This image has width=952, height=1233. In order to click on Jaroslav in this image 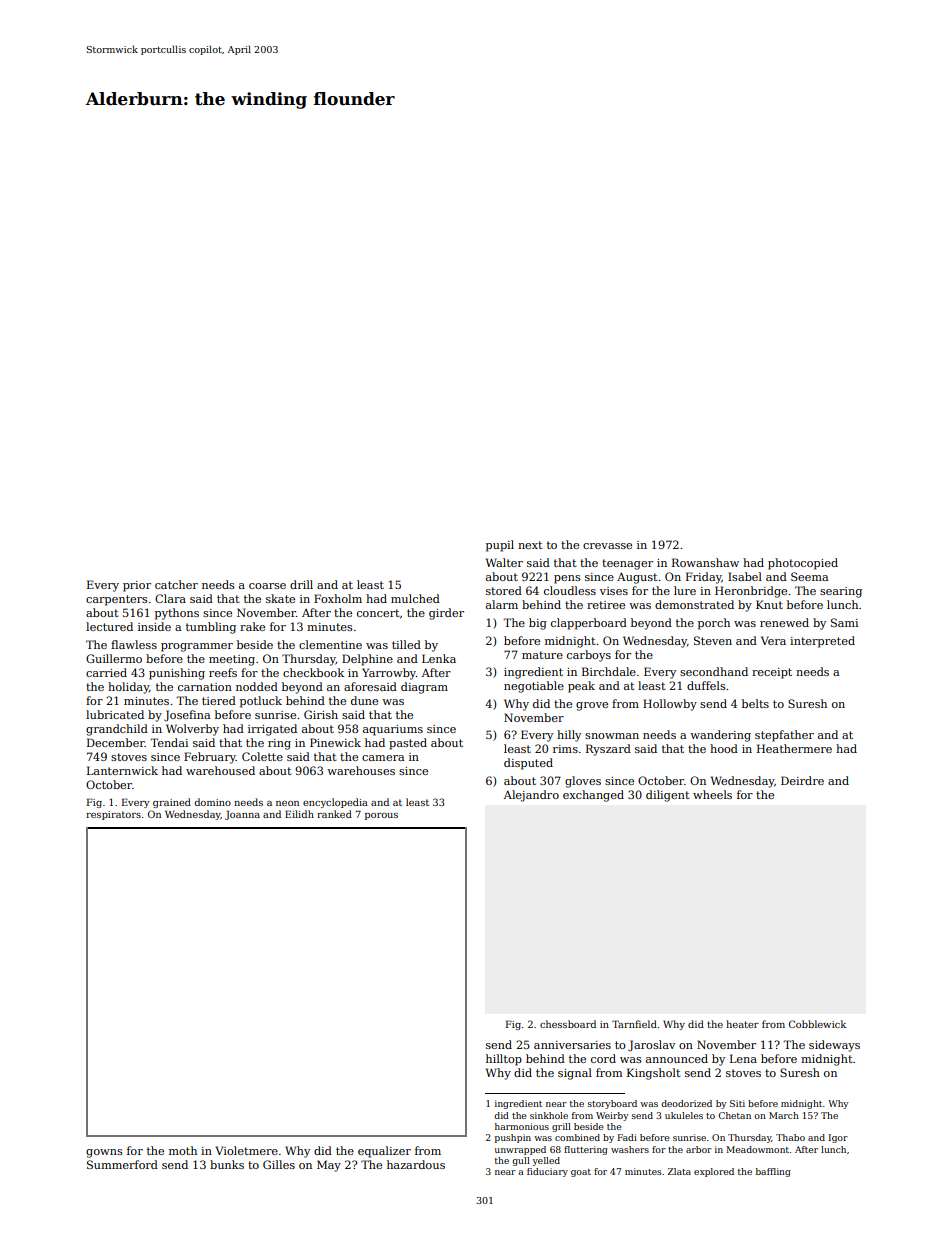, I will do `click(651, 1046)`.
